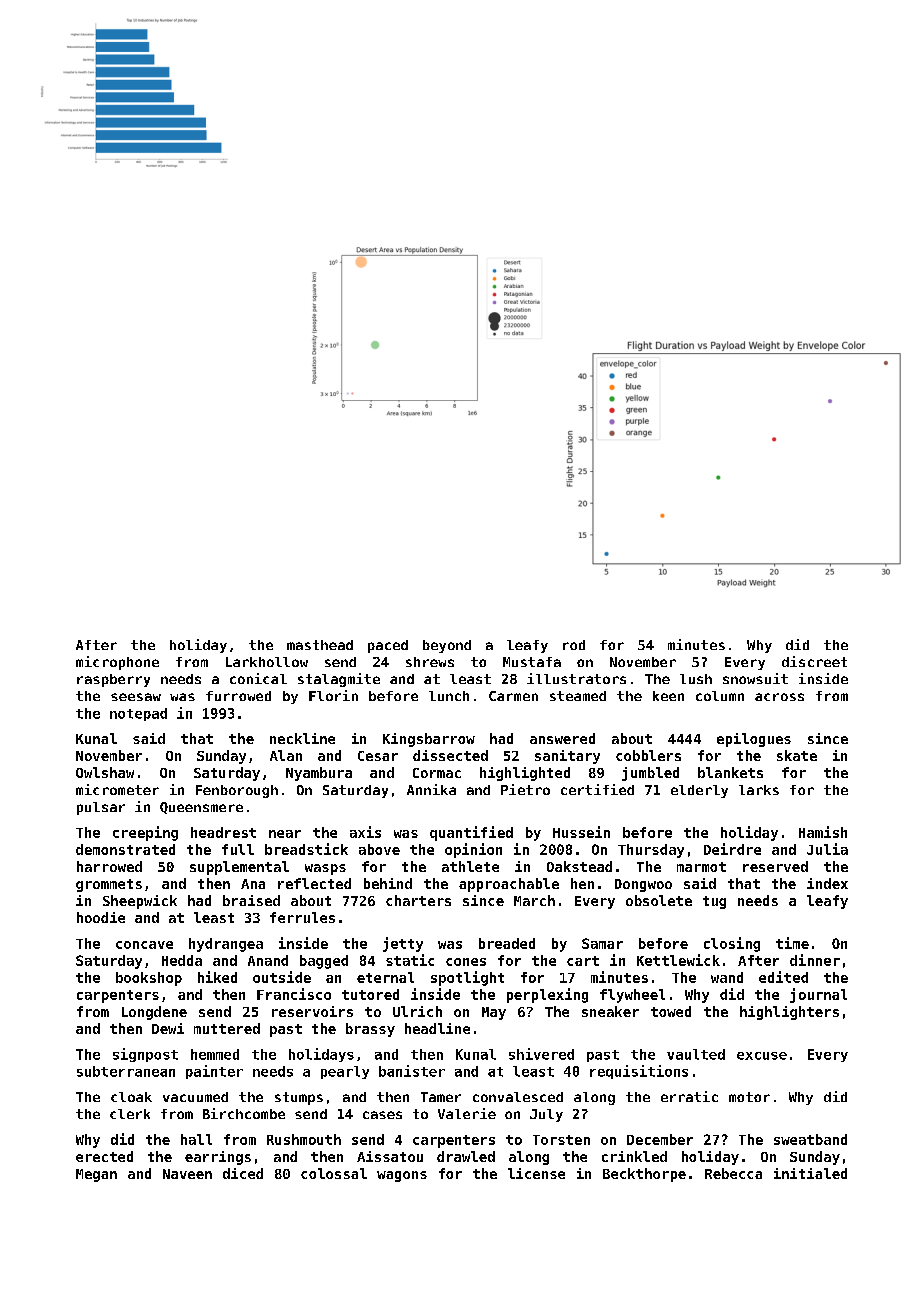  What do you see at coordinates (109, 866) in the image?
I see `harrowed` at bounding box center [109, 866].
